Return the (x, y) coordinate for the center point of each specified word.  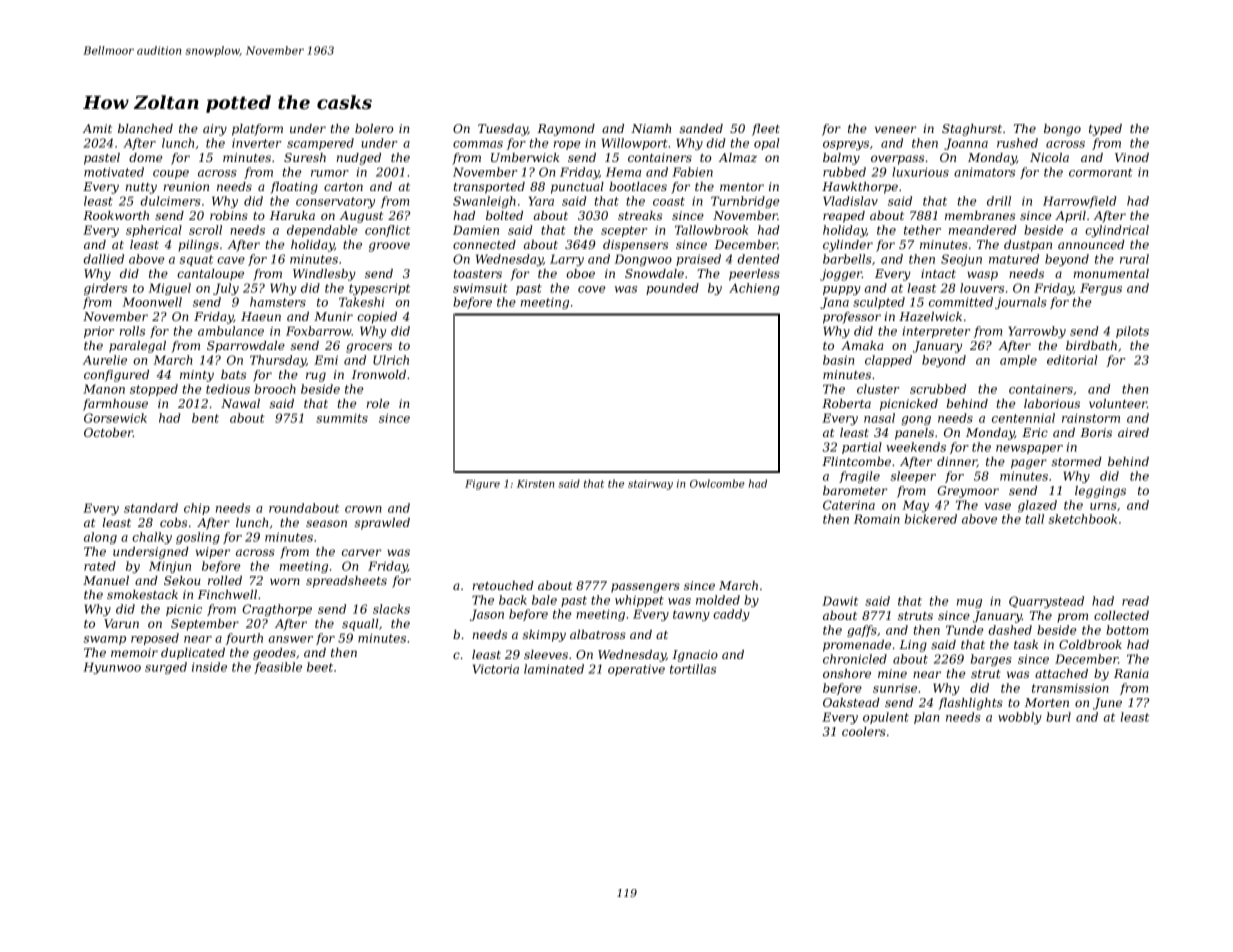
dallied (103, 259)
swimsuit (480, 288)
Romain (877, 519)
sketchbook (1082, 519)
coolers (864, 731)
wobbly (1020, 718)
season (326, 523)
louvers (982, 288)
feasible (278, 668)
